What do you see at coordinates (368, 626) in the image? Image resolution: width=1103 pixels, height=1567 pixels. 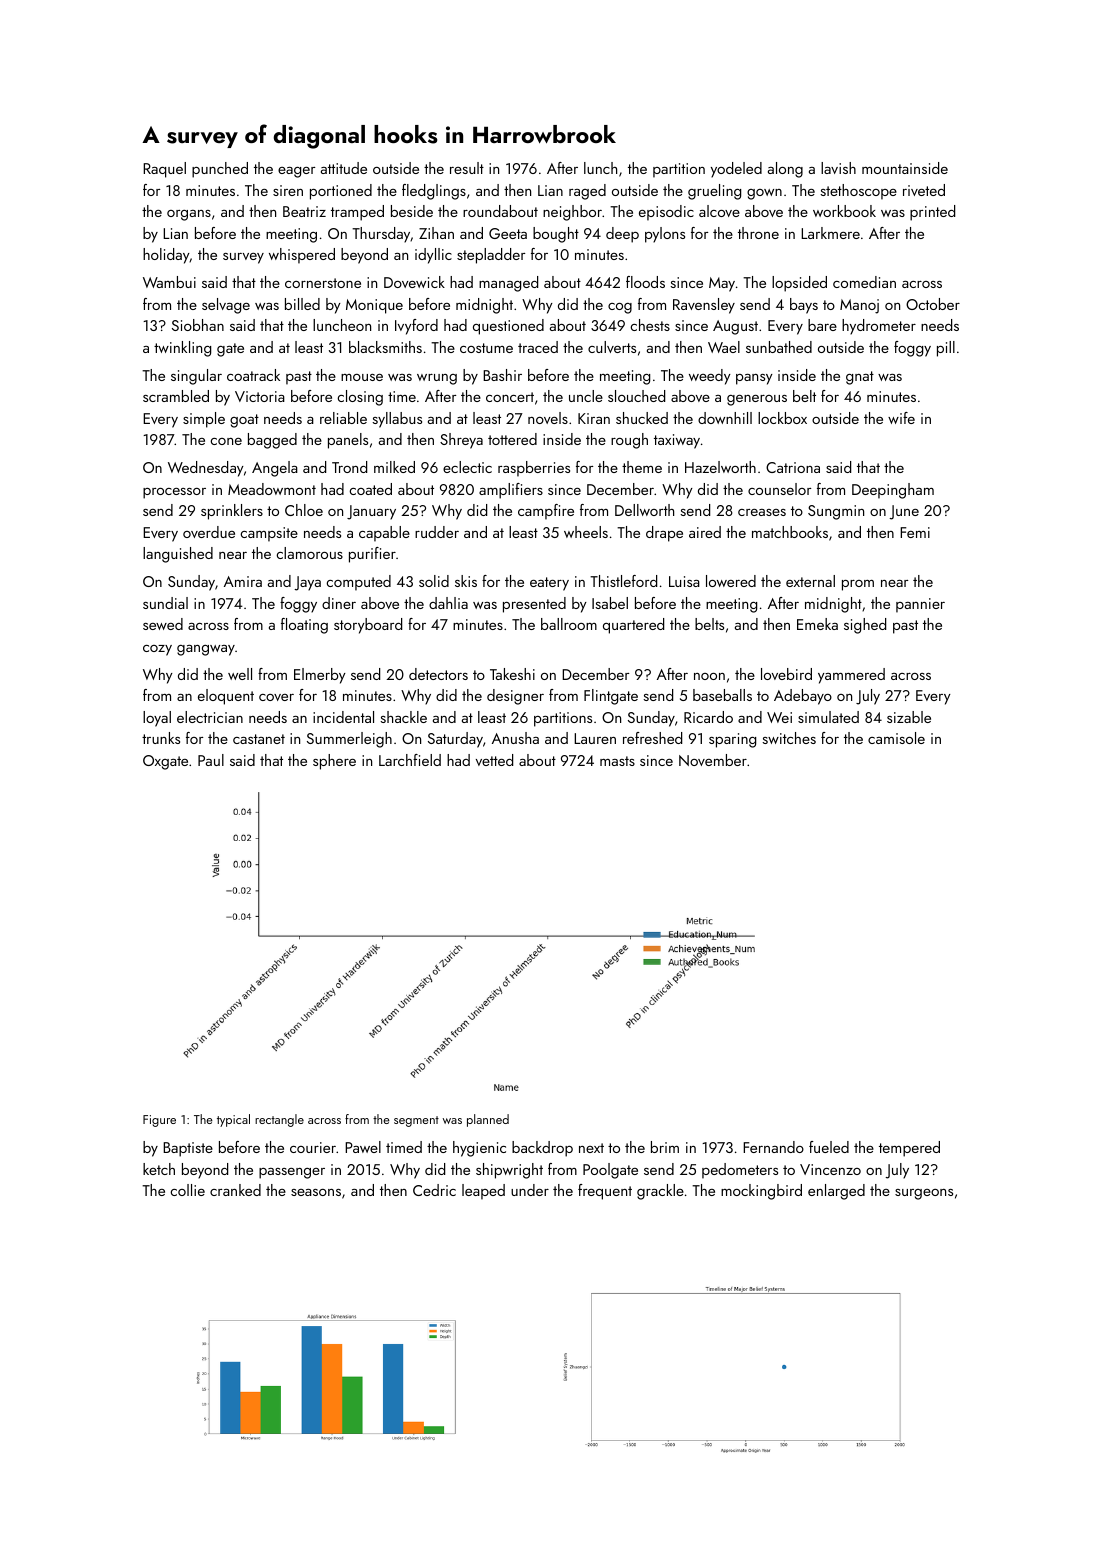 I see `storyboard` at bounding box center [368, 626].
